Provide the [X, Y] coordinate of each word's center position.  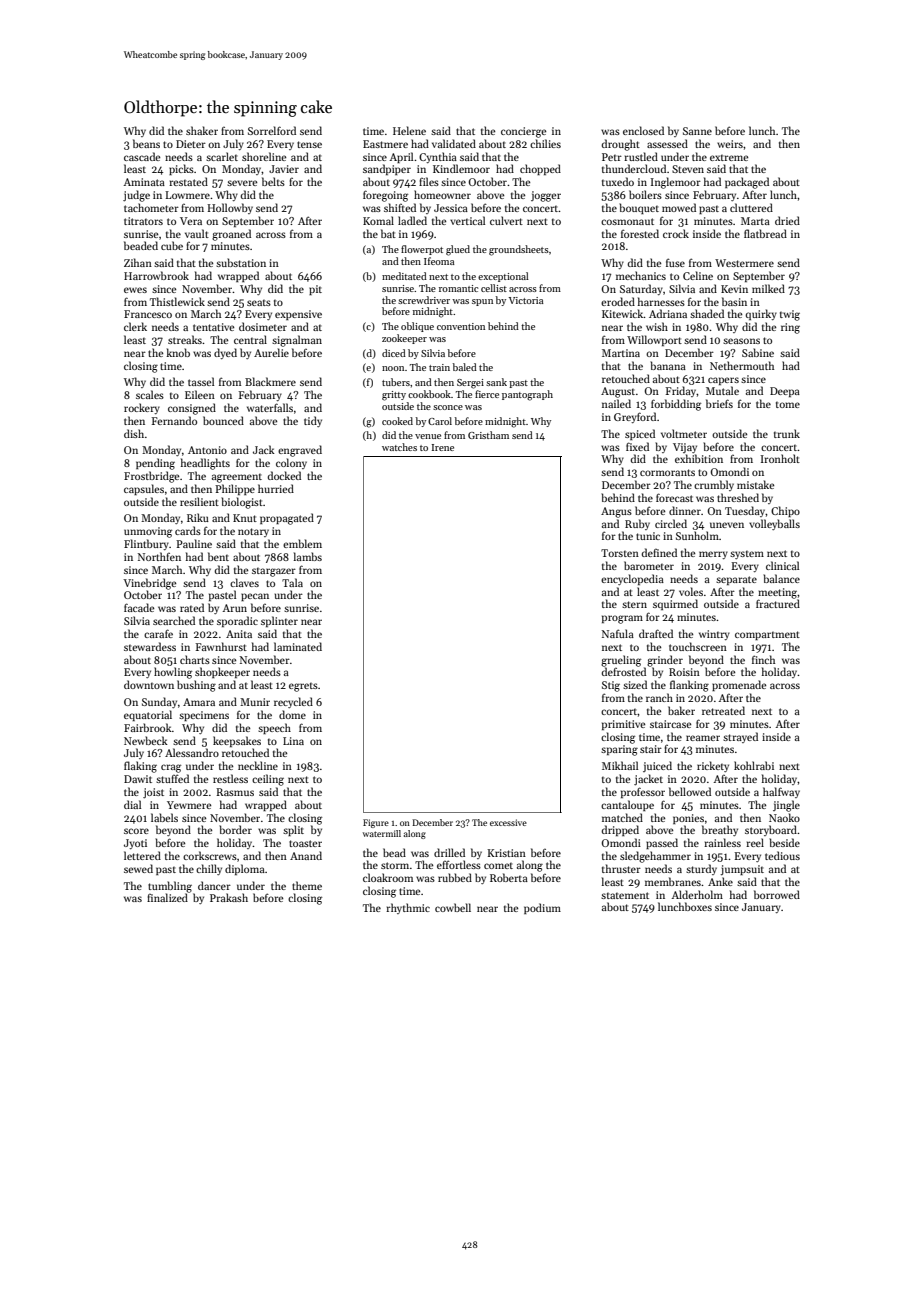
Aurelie [271, 352]
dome [292, 714]
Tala [292, 582]
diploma [245, 869]
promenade [739, 685]
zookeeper [404, 339]
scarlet [222, 156]
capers [723, 381]
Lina [293, 741]
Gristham [488, 435]
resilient [199, 501]
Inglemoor [676, 183]
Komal [378, 220]
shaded [707, 313]
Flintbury [146, 544]
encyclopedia [632, 579]
